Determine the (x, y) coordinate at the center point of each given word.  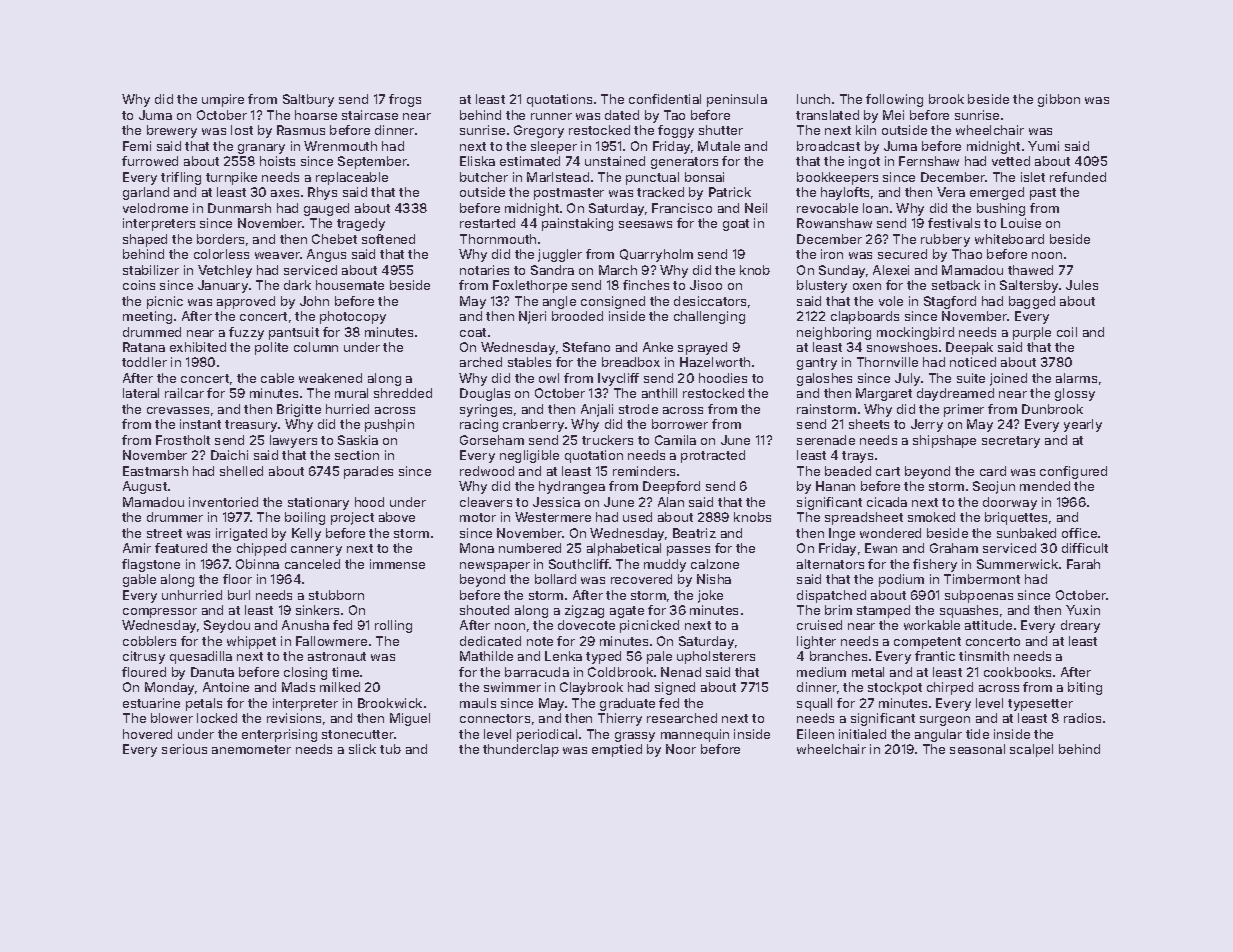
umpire (223, 100)
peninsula (737, 100)
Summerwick (1017, 564)
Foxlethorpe (530, 286)
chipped (261, 549)
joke (710, 596)
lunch (813, 99)
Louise (1021, 223)
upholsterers (716, 657)
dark (297, 285)
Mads (298, 687)
